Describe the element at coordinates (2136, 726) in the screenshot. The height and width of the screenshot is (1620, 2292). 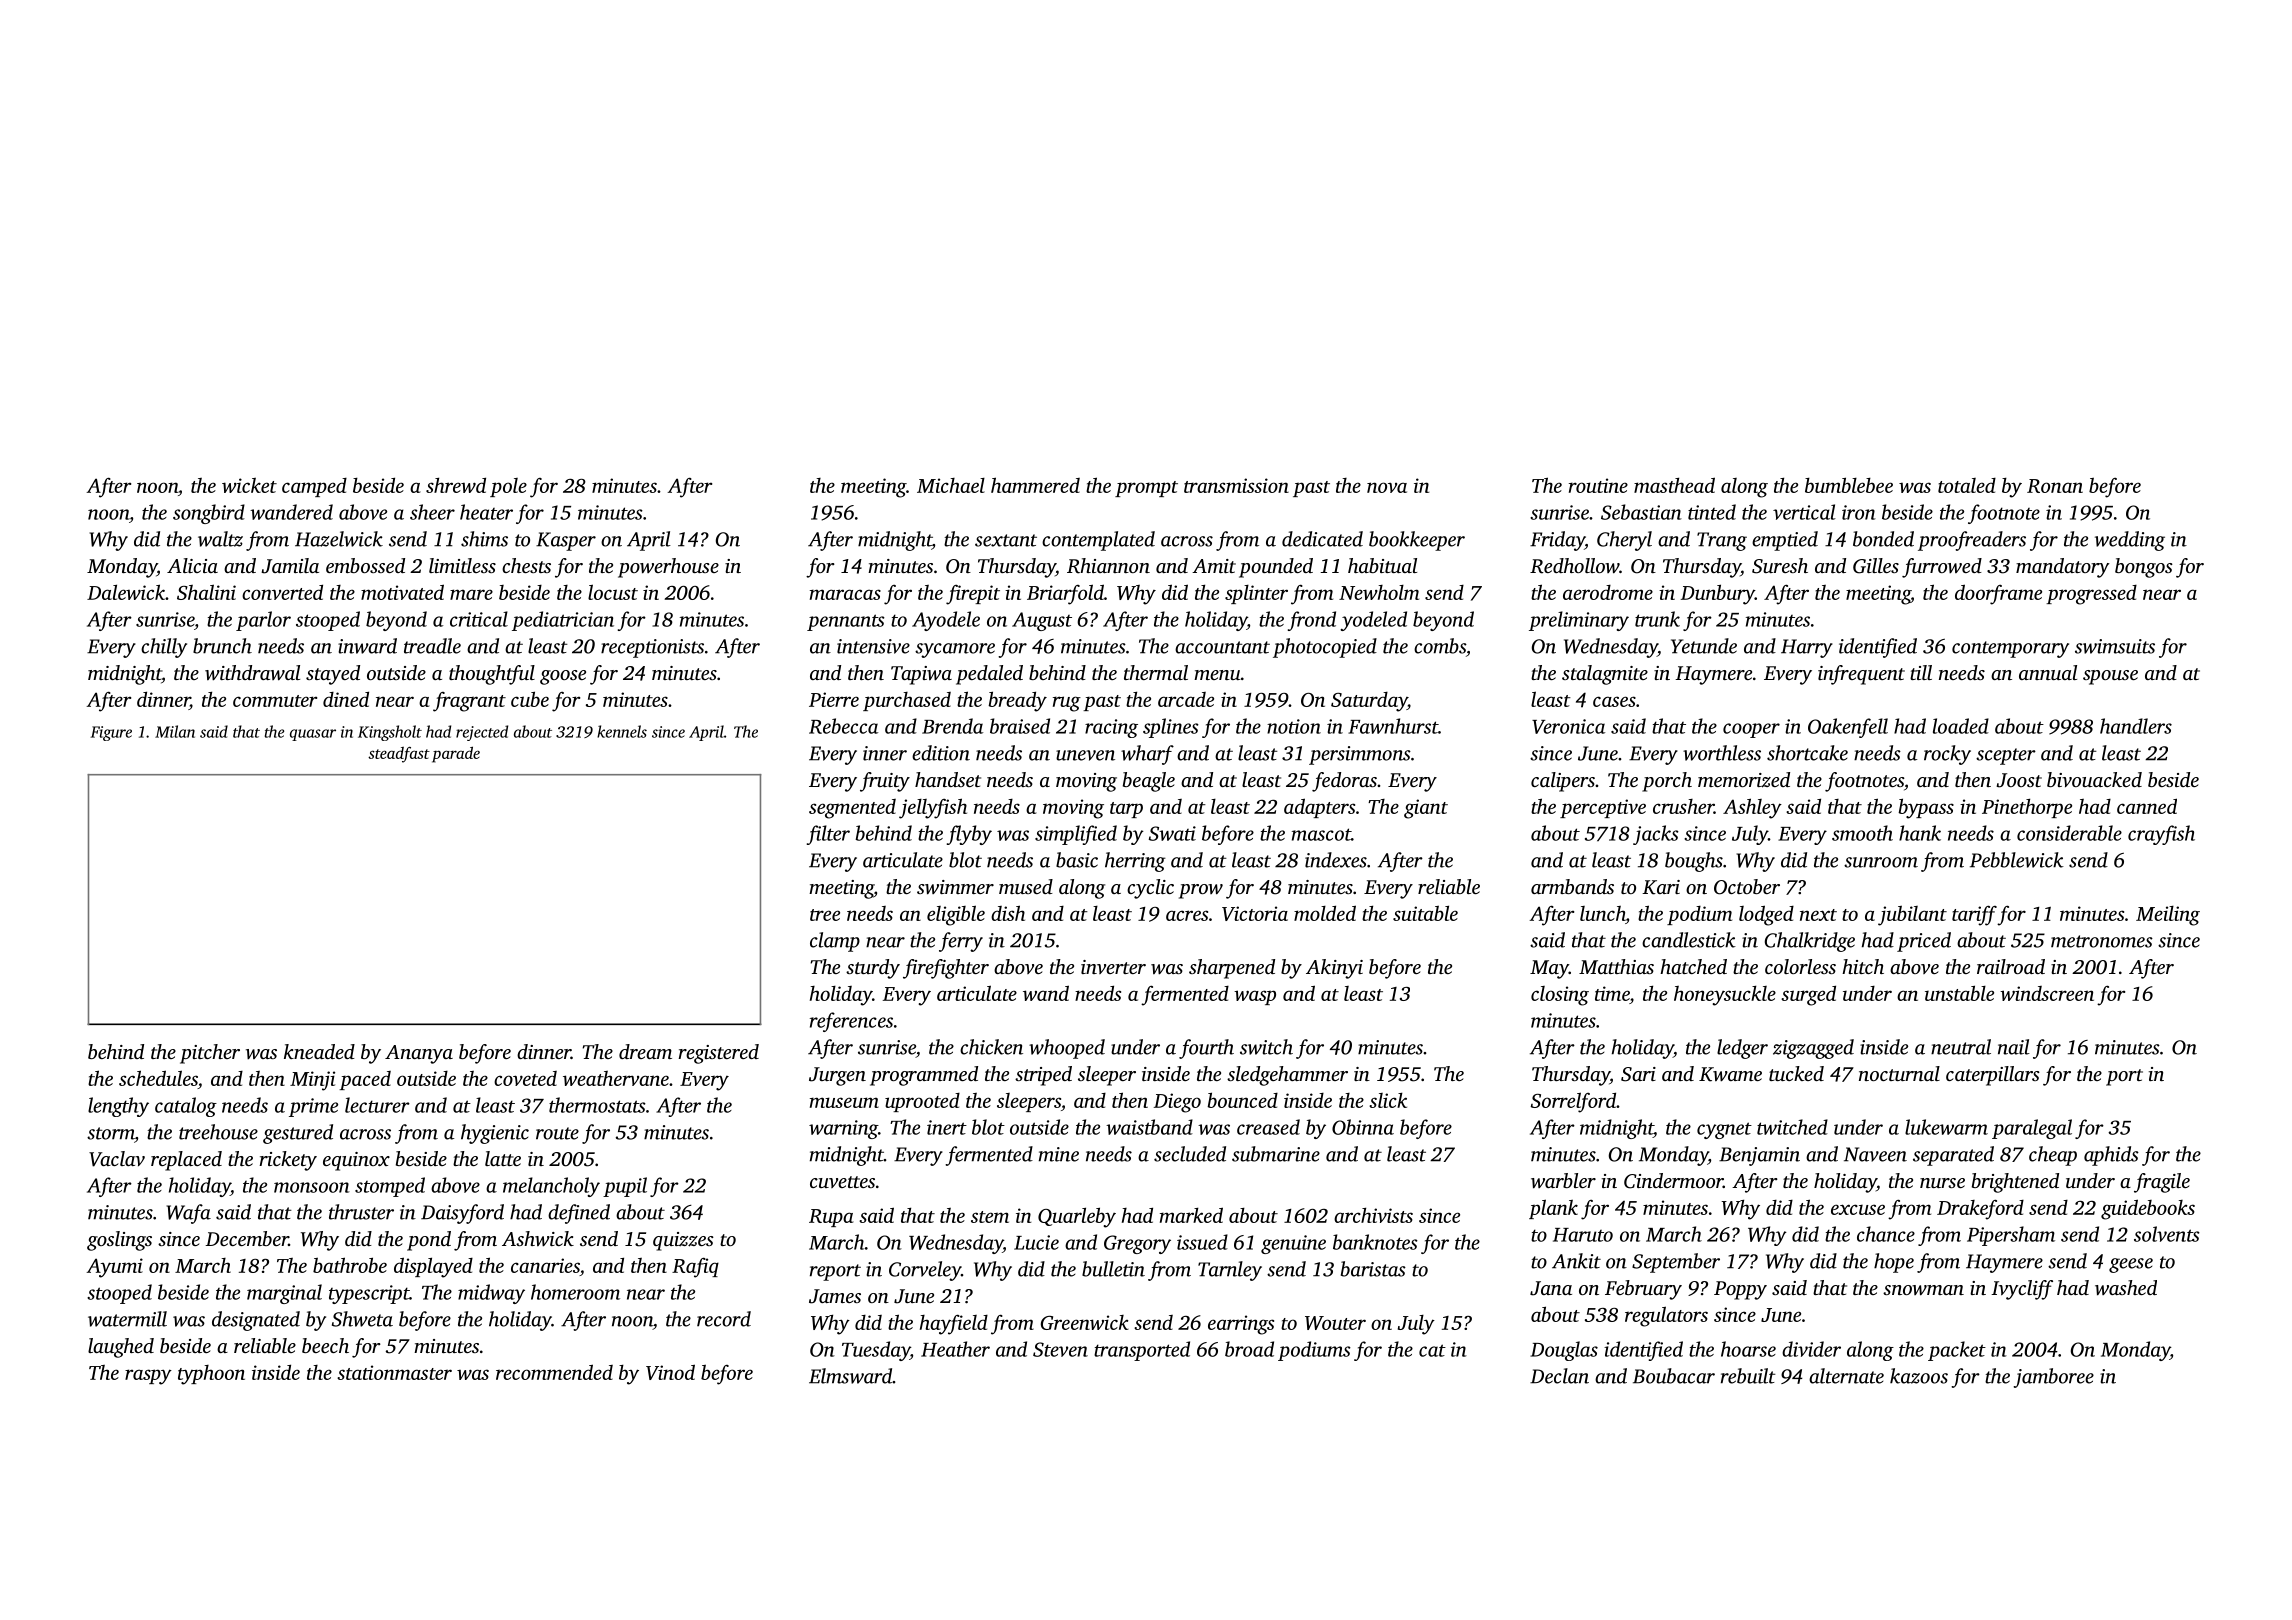
I see `handlers` at that location.
